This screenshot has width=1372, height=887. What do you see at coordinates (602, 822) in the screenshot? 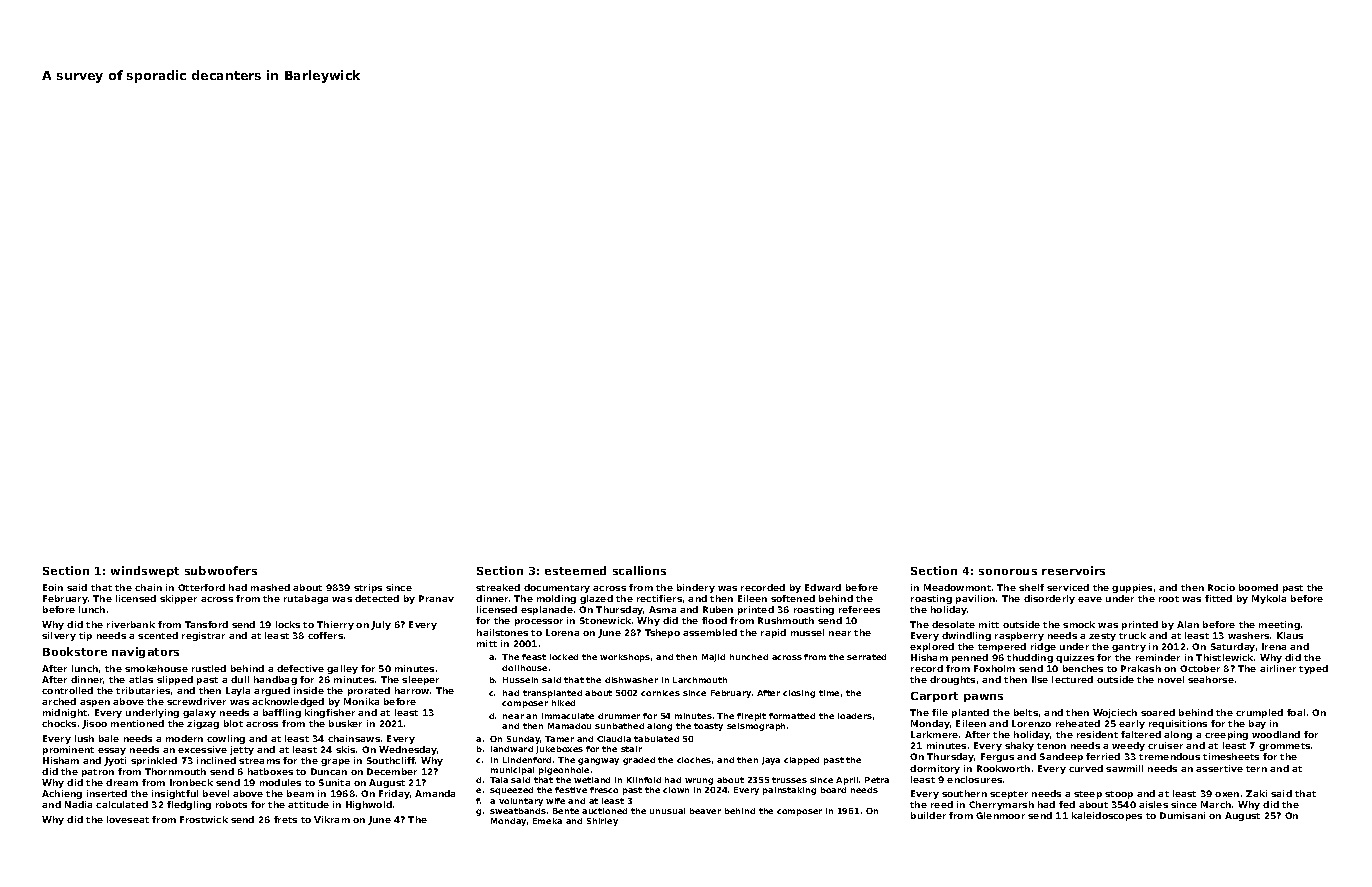
I see `Shirley` at bounding box center [602, 822].
